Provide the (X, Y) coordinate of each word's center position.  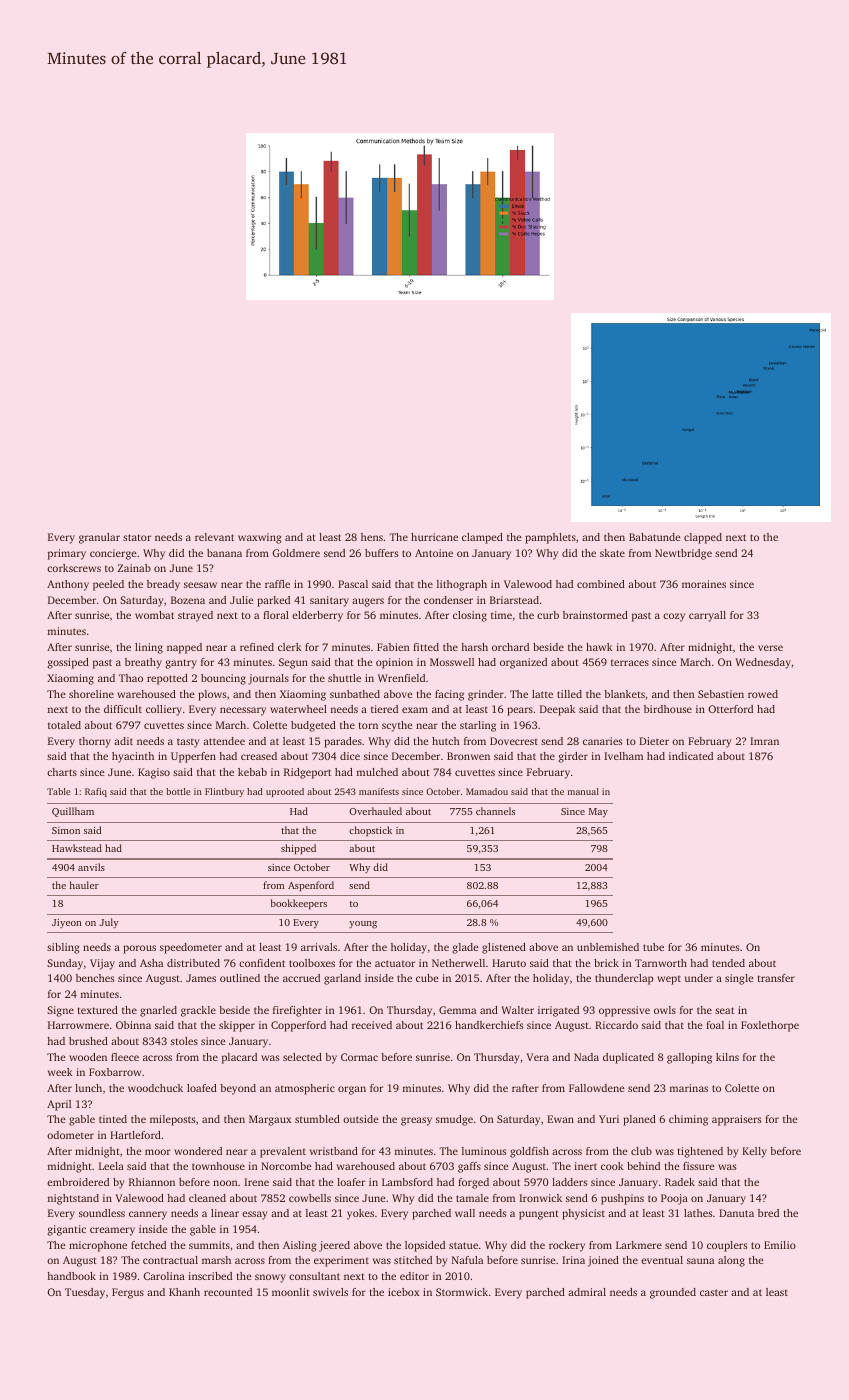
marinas (689, 1088)
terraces (630, 663)
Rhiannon (152, 1182)
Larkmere (639, 1245)
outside (361, 1119)
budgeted (313, 726)
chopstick (370, 831)
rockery (567, 1246)
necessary (243, 711)
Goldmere (296, 553)
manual (583, 791)
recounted (228, 1292)
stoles (184, 1041)
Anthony (68, 585)
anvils (91, 867)
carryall (707, 616)
